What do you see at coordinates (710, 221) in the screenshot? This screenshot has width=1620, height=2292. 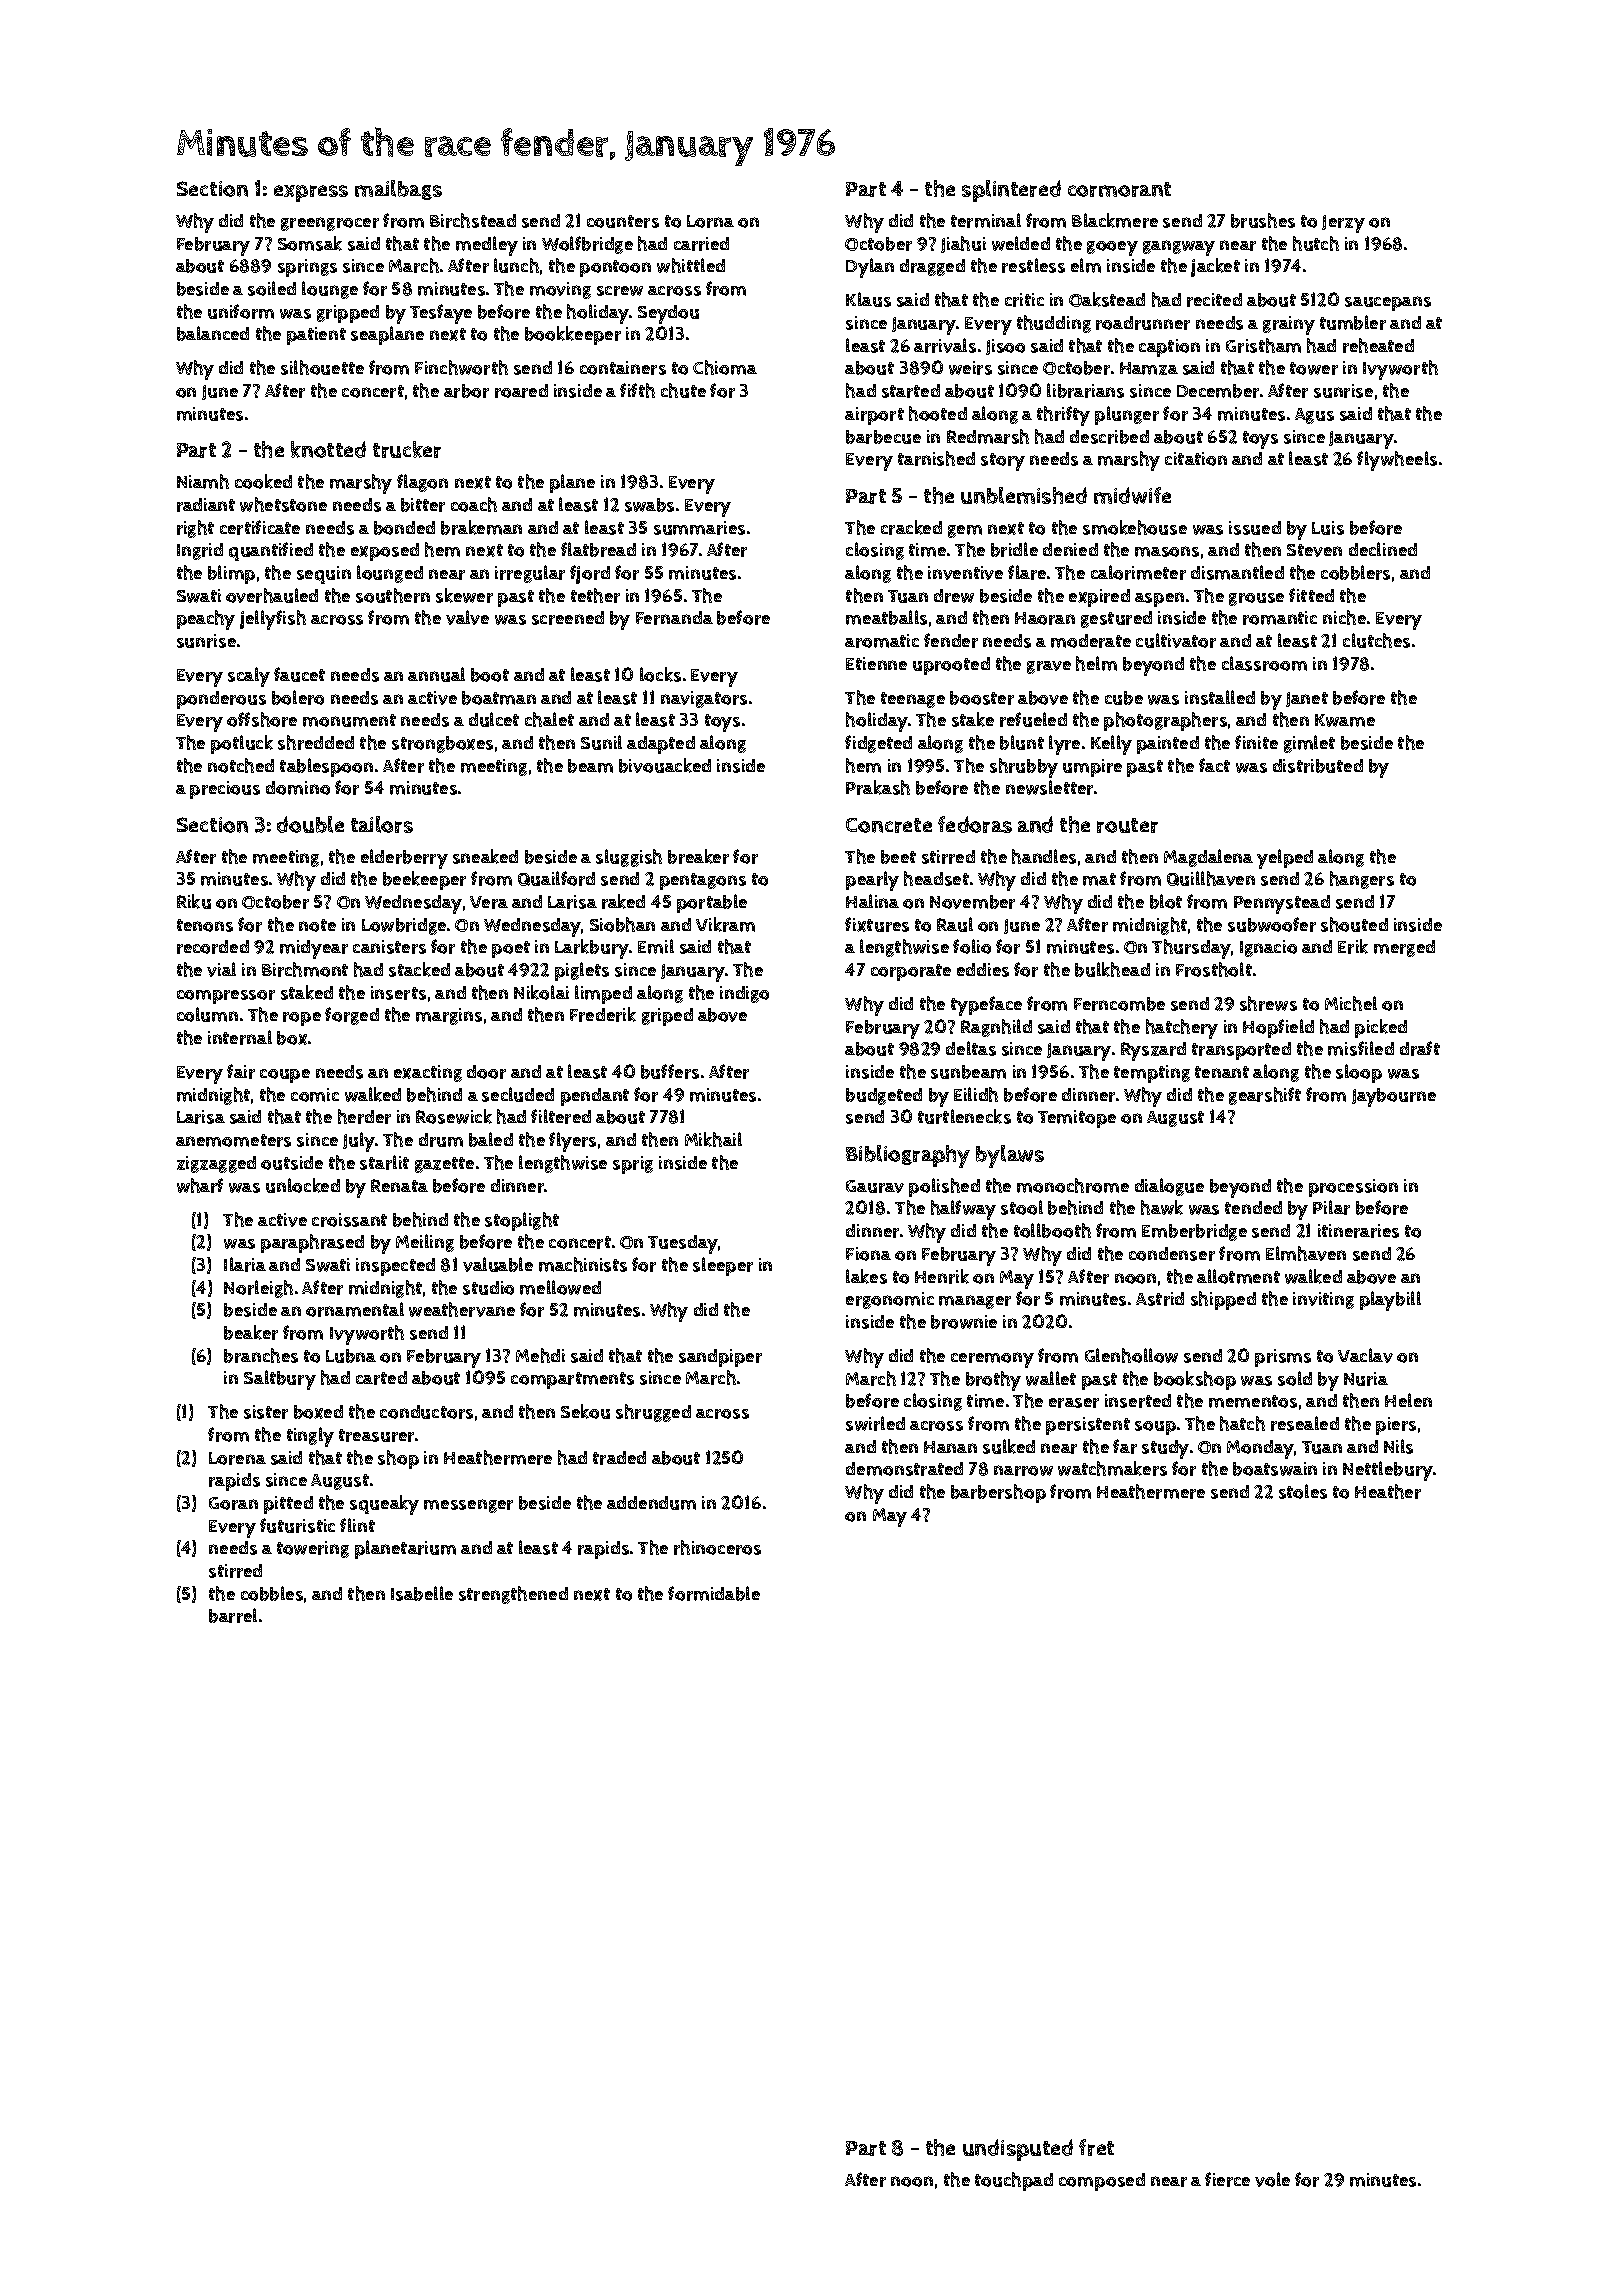 I see `Lorna` at bounding box center [710, 221].
